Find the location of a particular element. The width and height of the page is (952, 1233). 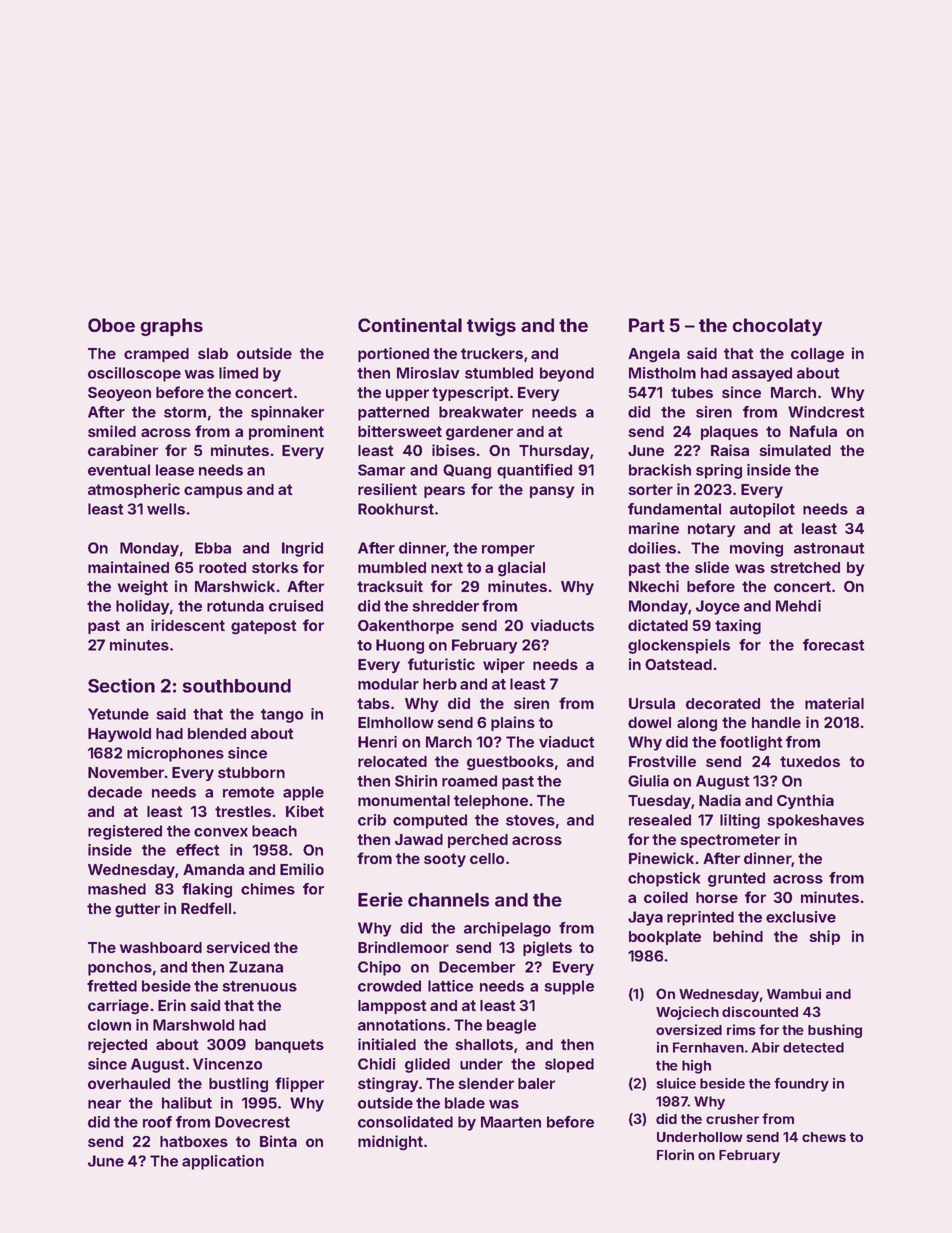

chews is located at coordinates (824, 1137).
